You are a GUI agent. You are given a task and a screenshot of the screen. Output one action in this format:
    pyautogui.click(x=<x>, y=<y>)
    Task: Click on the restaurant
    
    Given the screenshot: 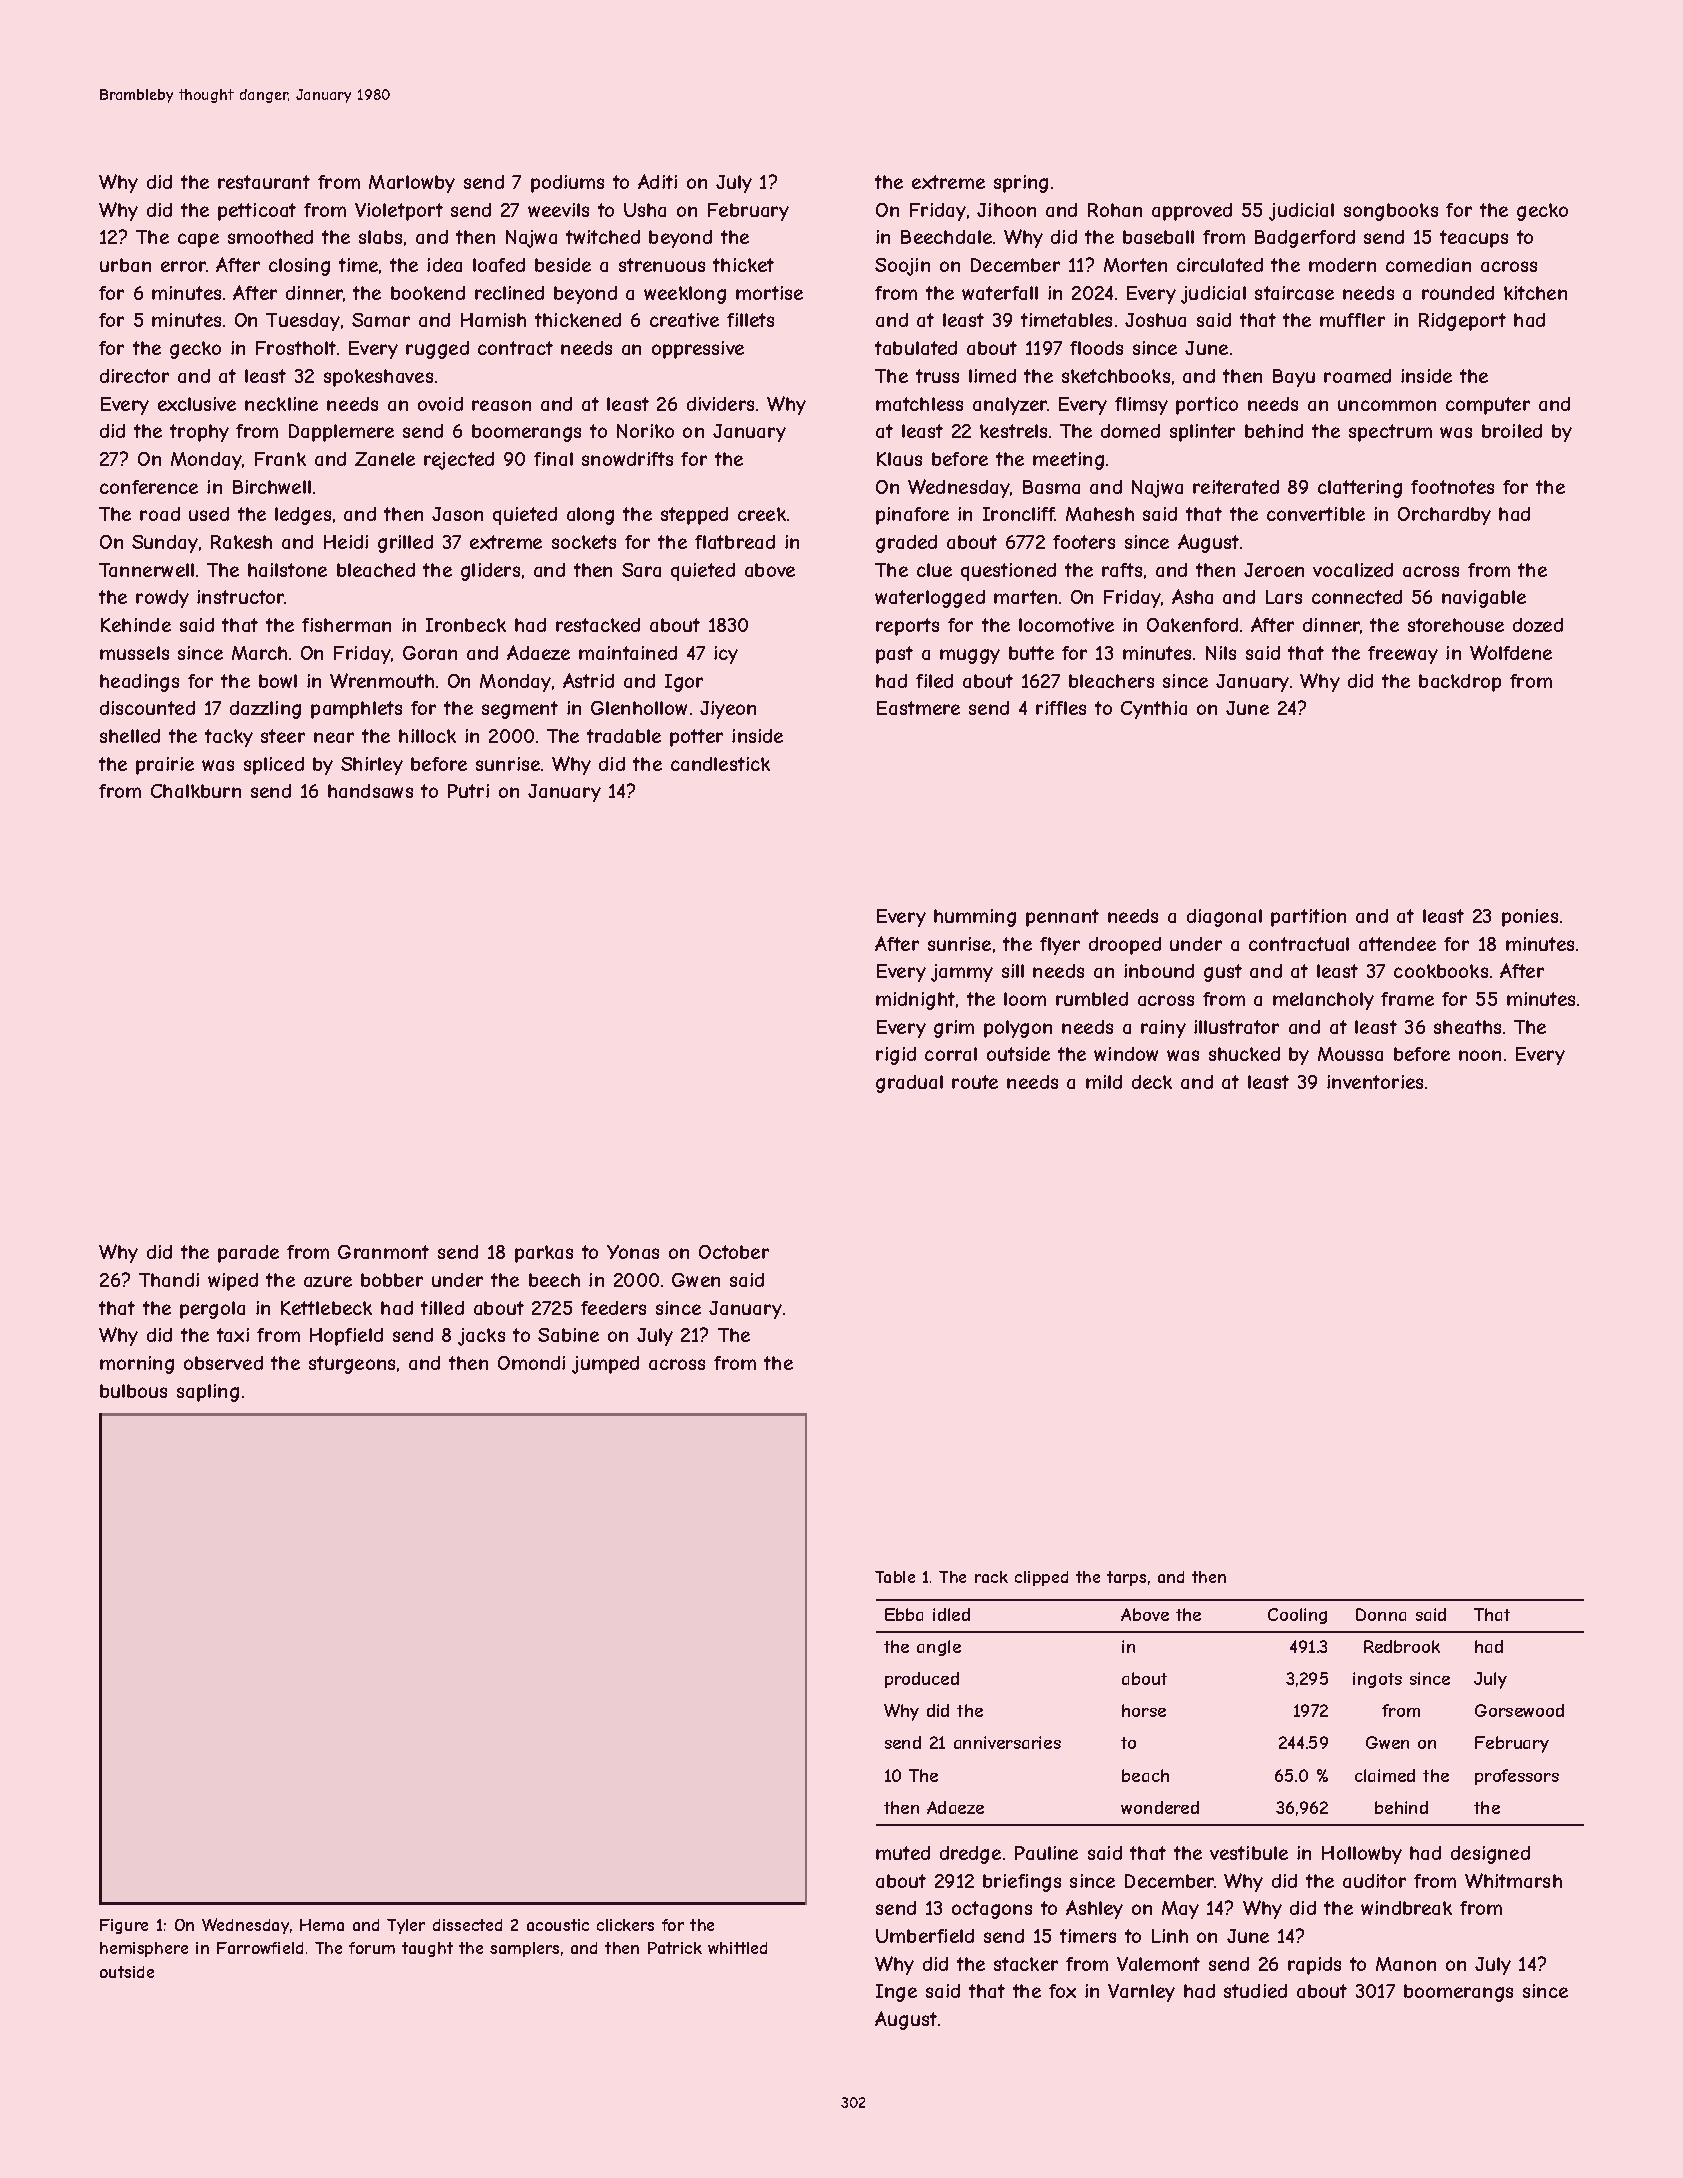 What is the action you would take?
    pyautogui.click(x=264, y=182)
